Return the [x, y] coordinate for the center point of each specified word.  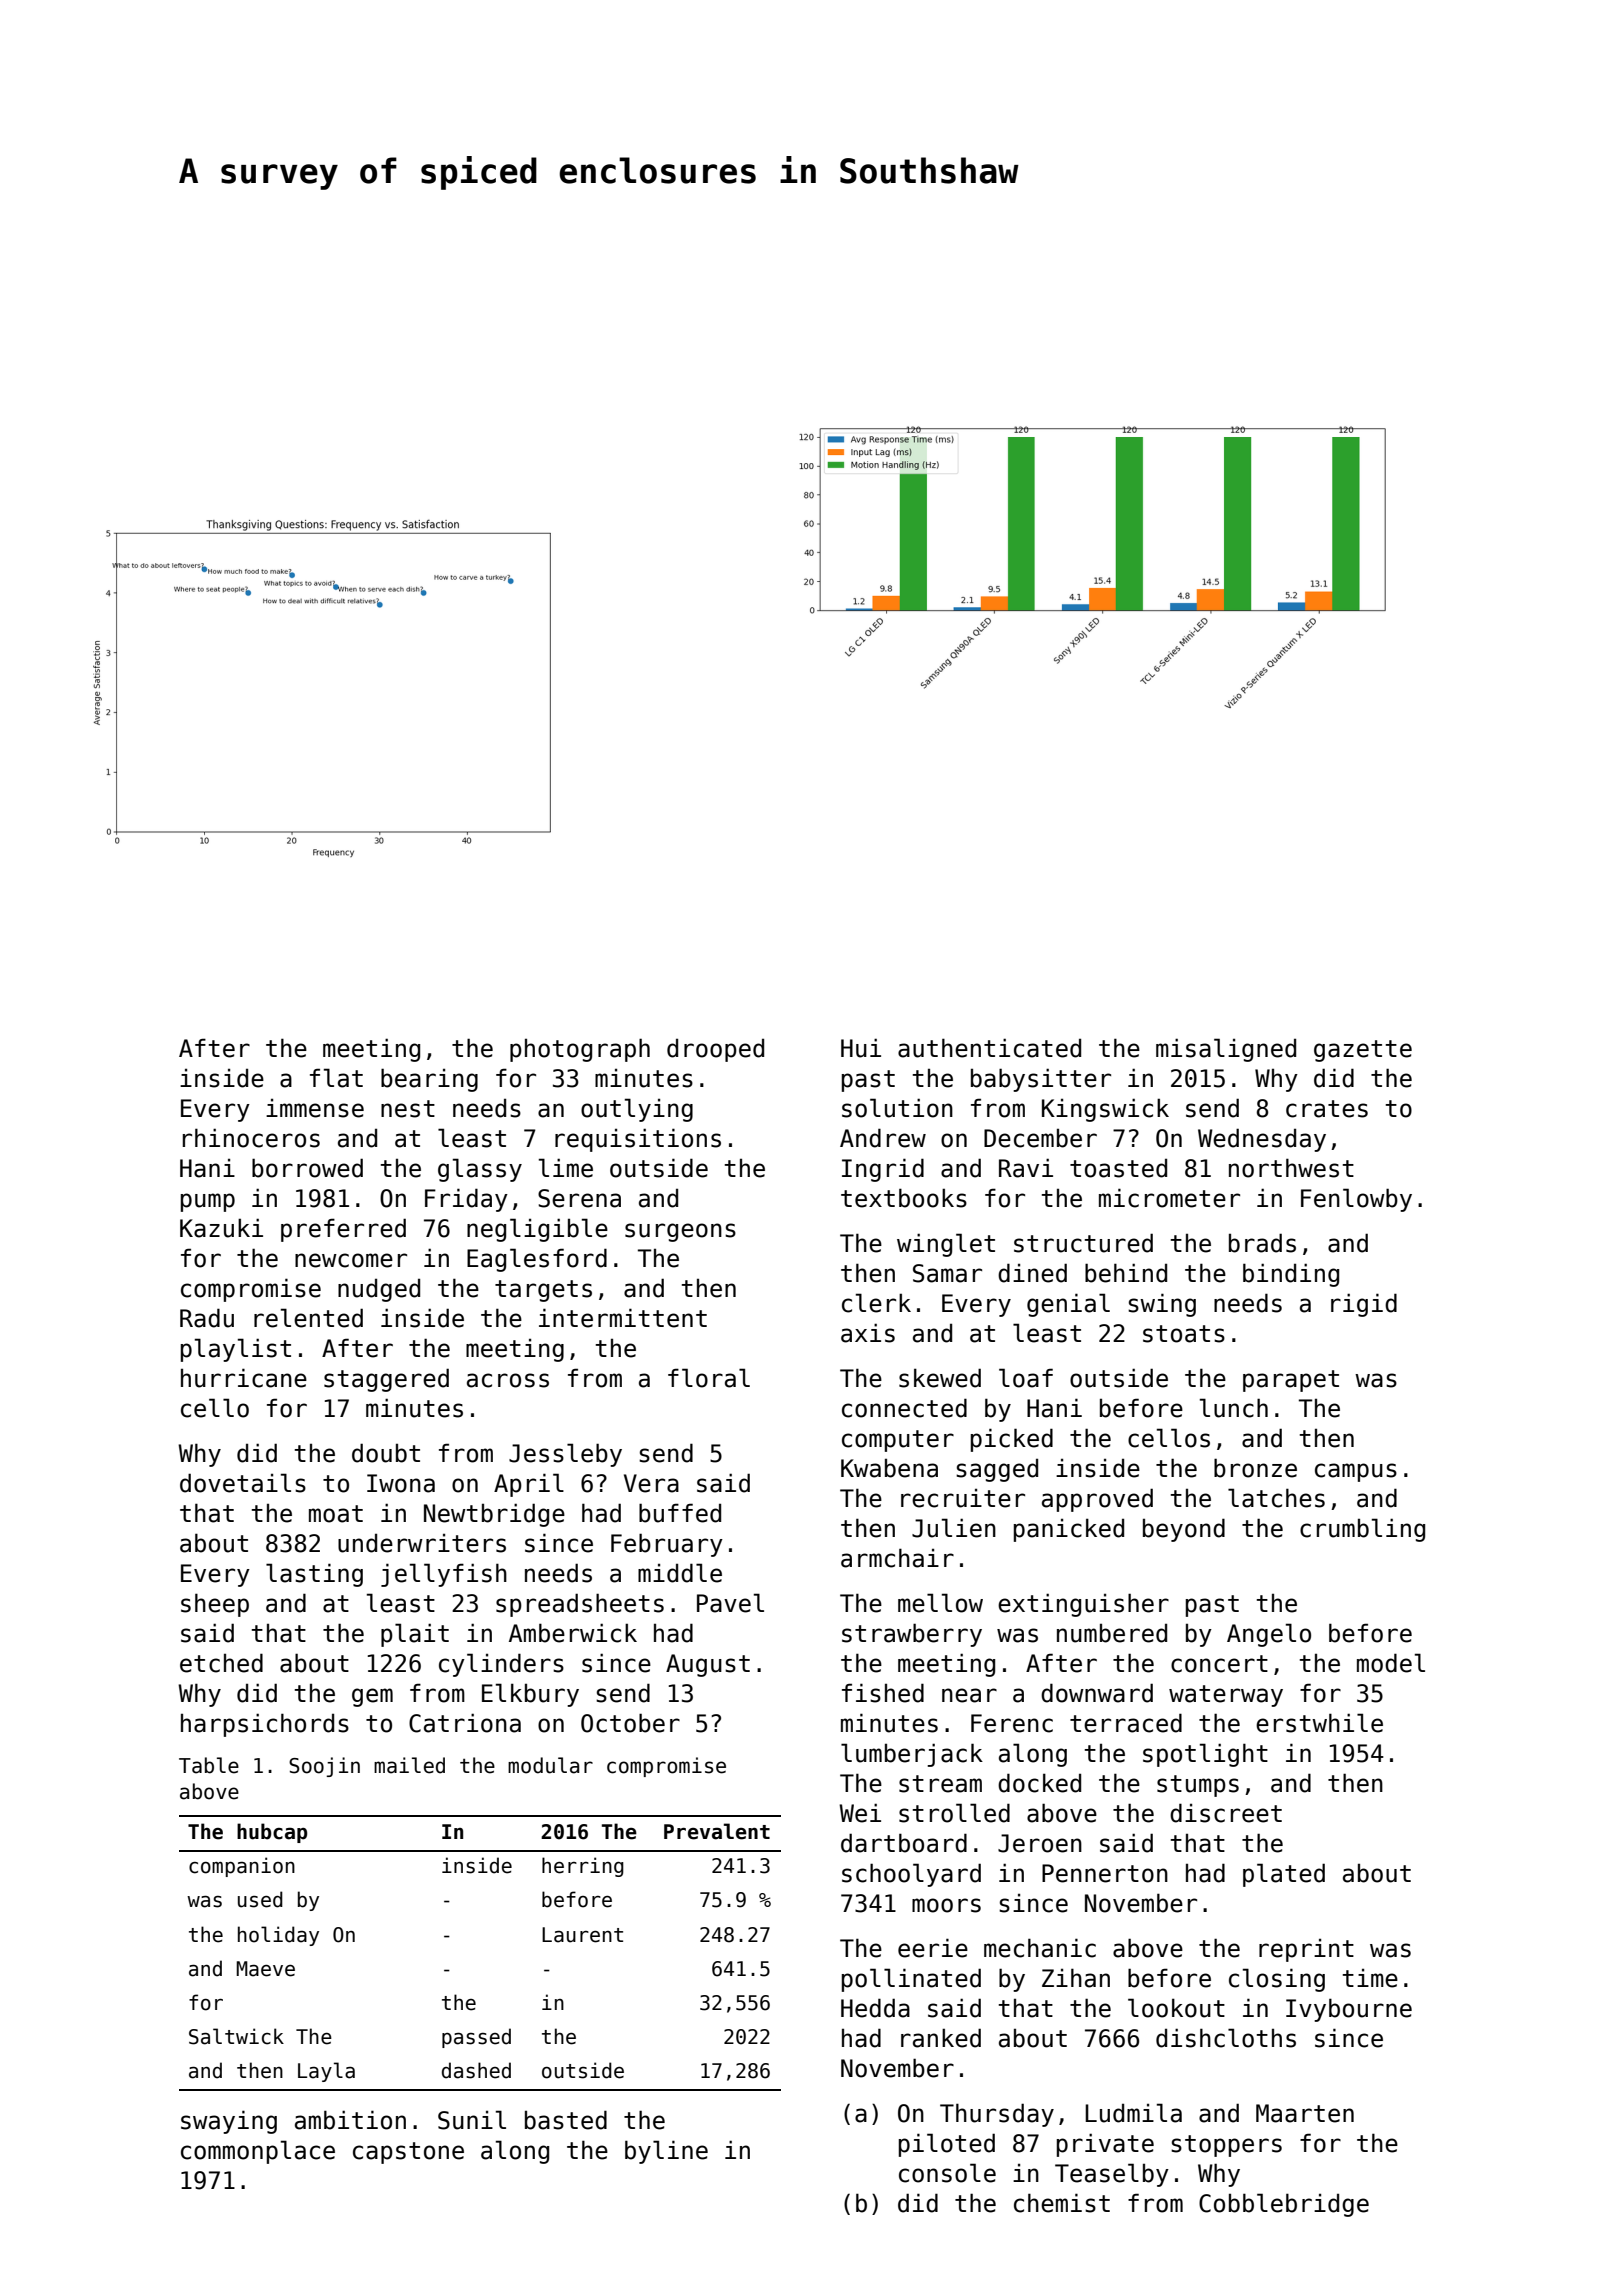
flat [336, 1078]
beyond [1184, 1530]
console [947, 2173]
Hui [861, 1048]
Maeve [265, 1969]
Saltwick [236, 2036]
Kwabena [889, 1468]
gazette [1363, 1051]
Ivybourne [1349, 2010]
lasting [314, 1575]
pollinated [911, 1980]
